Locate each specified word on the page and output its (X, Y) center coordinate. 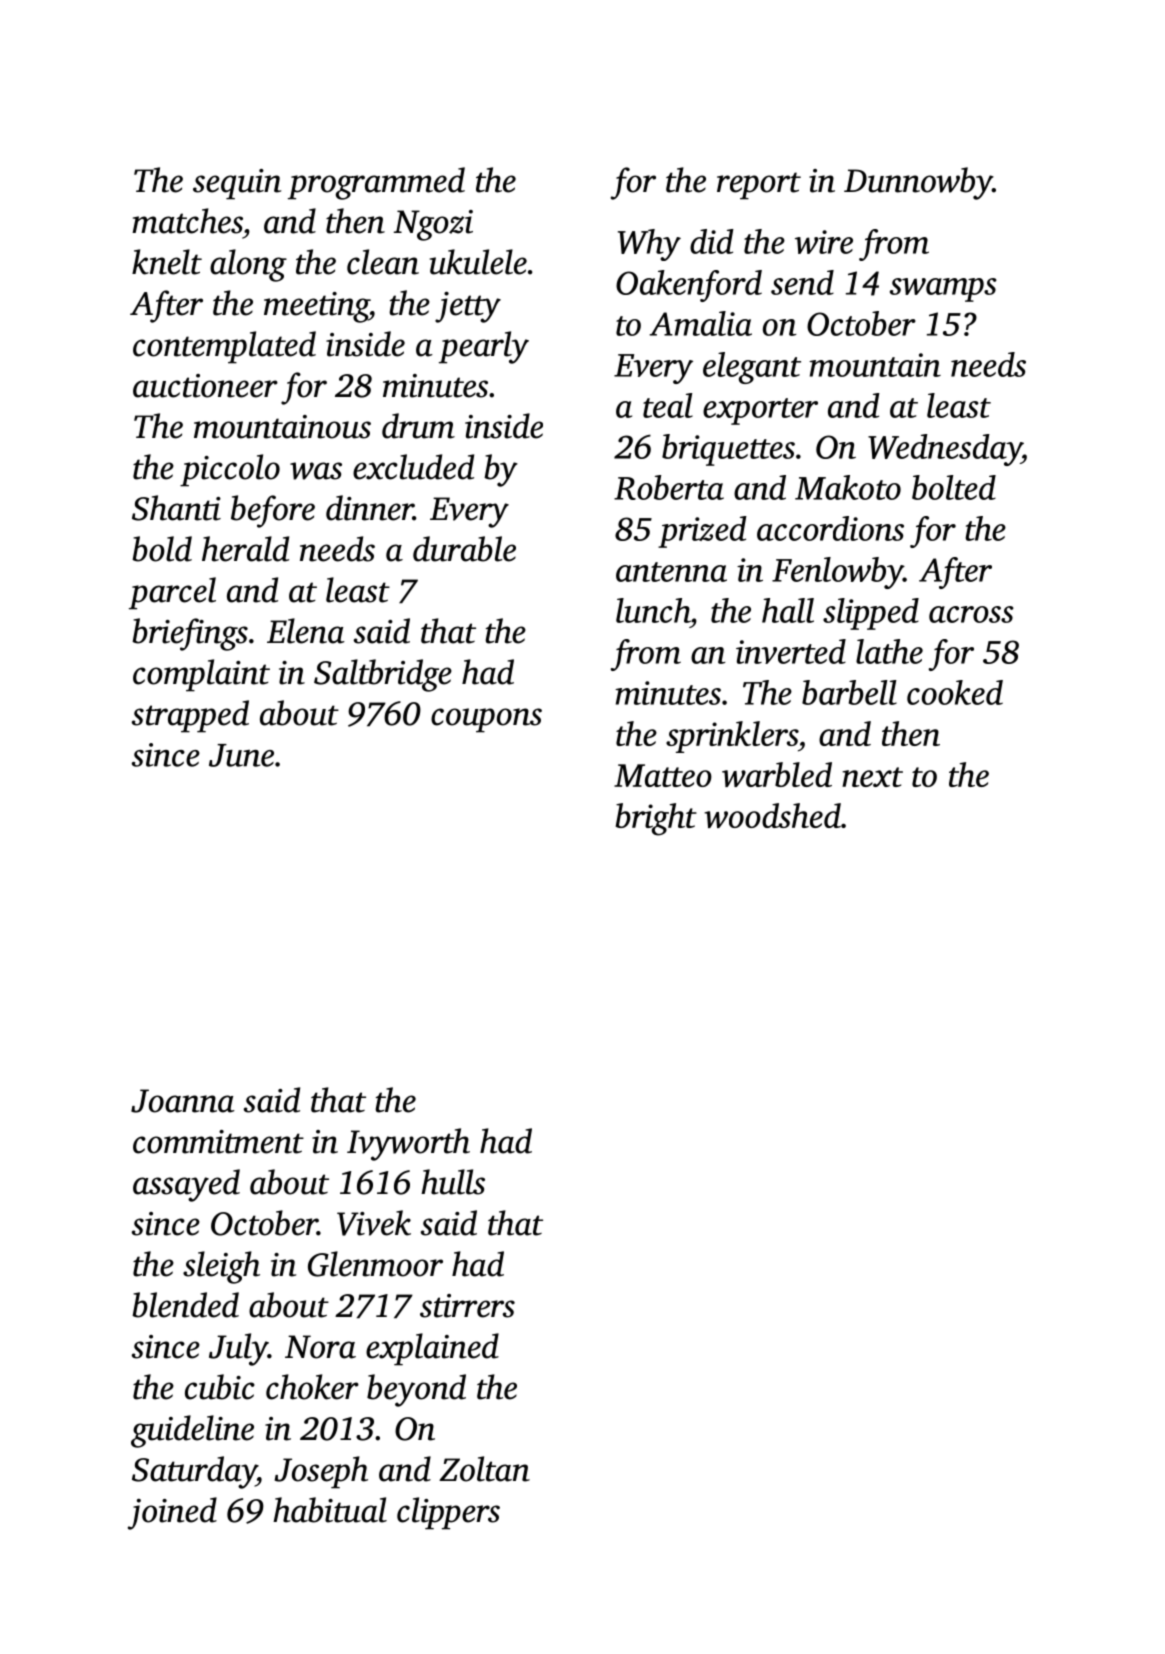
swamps (943, 290)
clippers (448, 1513)
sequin (237, 184)
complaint (201, 675)
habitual (330, 1510)
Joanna (183, 1101)
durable (464, 549)
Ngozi (433, 225)
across (971, 614)
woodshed (772, 815)
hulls (453, 1182)
